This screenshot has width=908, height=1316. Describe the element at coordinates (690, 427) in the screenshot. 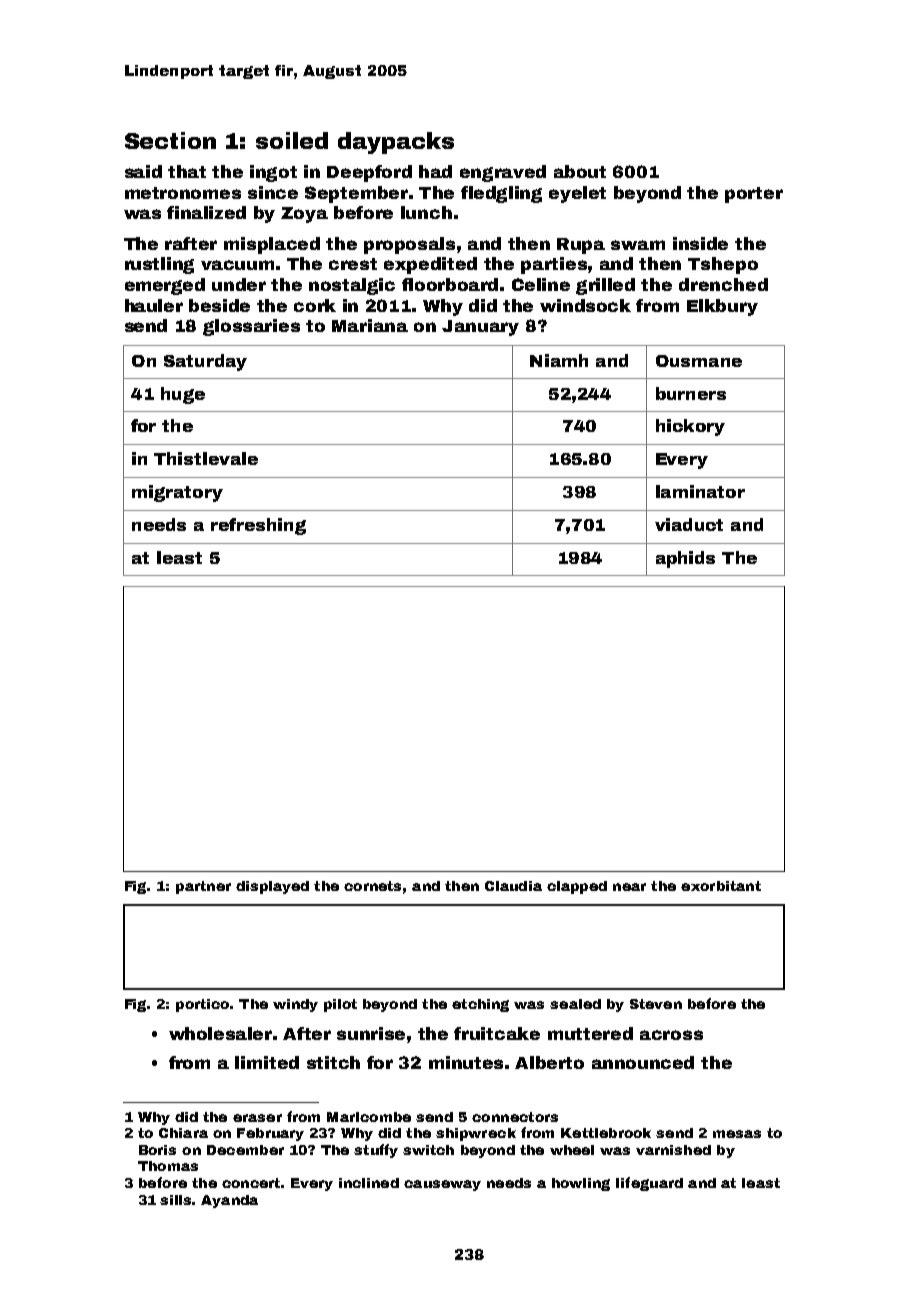

I see `hickory` at that location.
